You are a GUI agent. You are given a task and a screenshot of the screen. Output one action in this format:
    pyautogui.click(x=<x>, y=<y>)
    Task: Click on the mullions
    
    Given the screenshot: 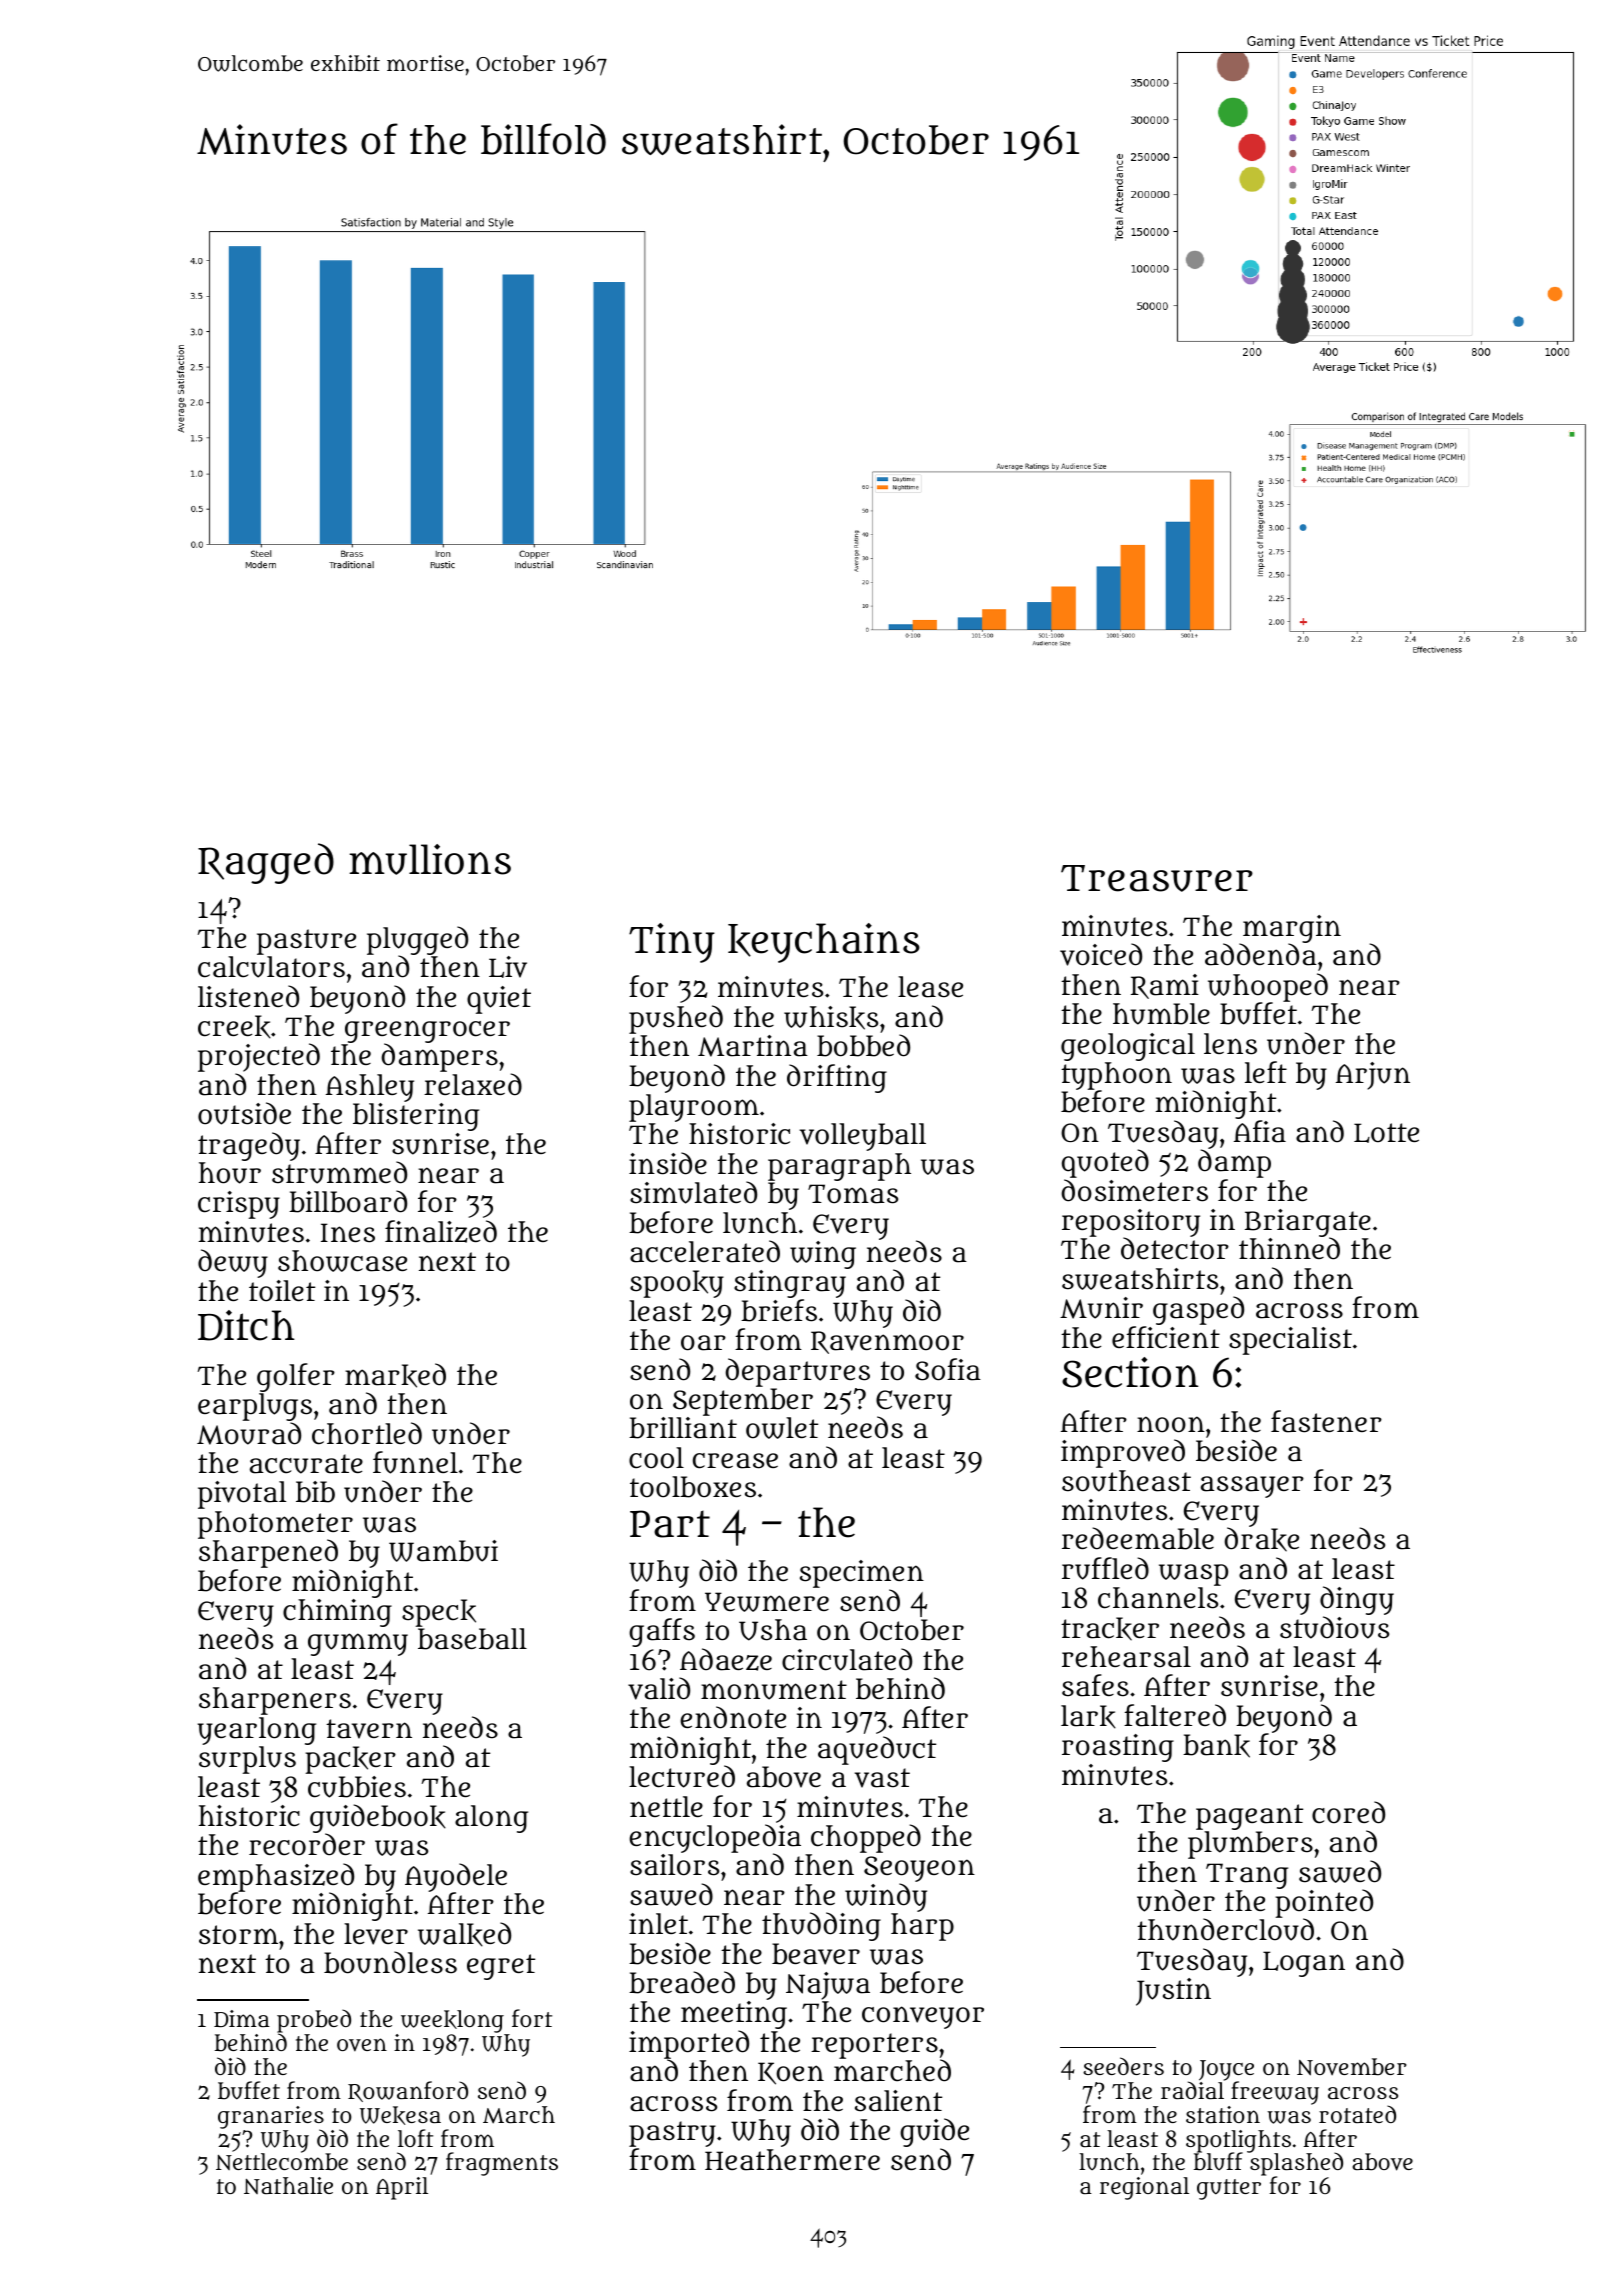 What is the action you would take?
    pyautogui.click(x=430, y=859)
